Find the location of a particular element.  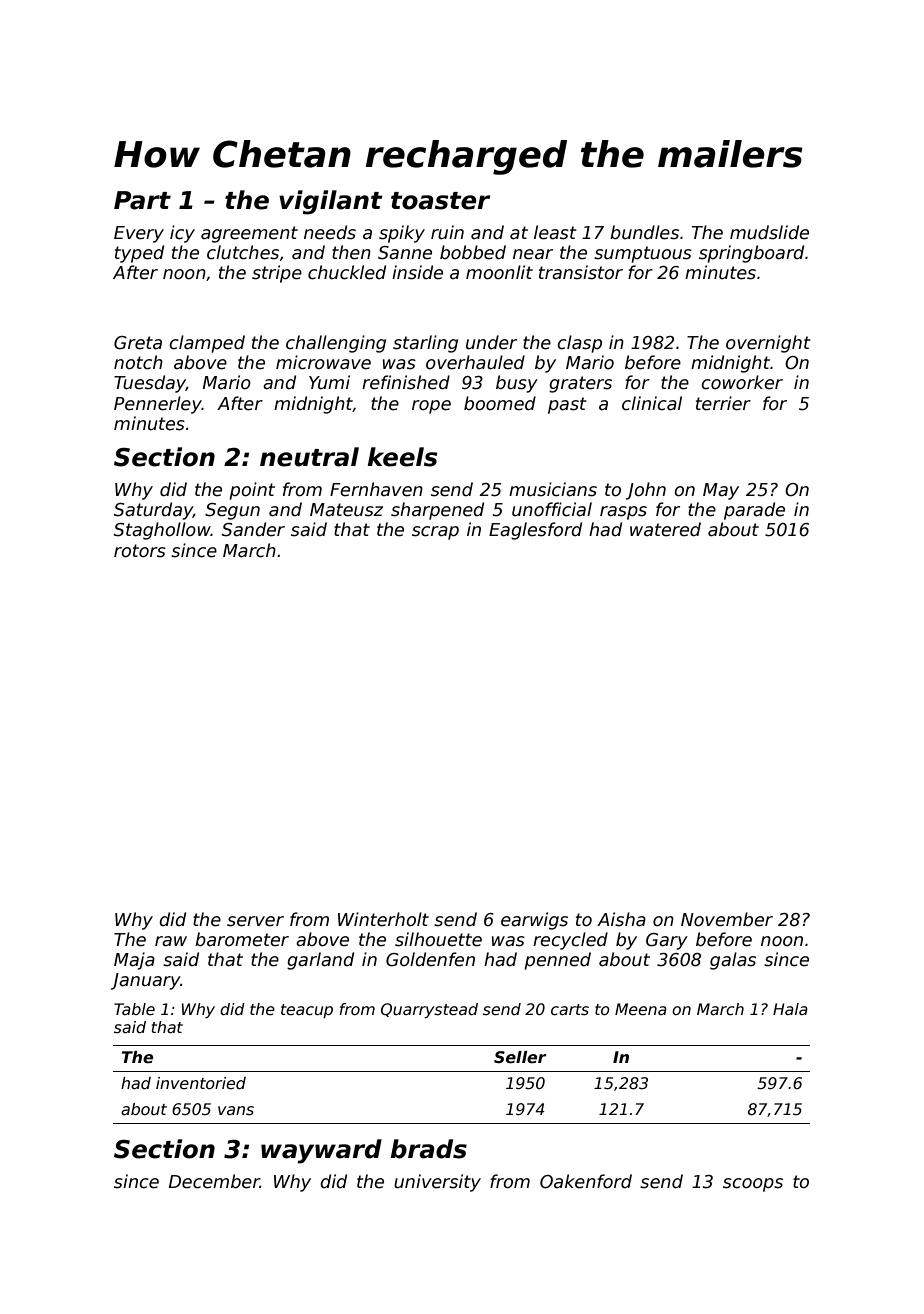

wayward is located at coordinates (321, 1151).
